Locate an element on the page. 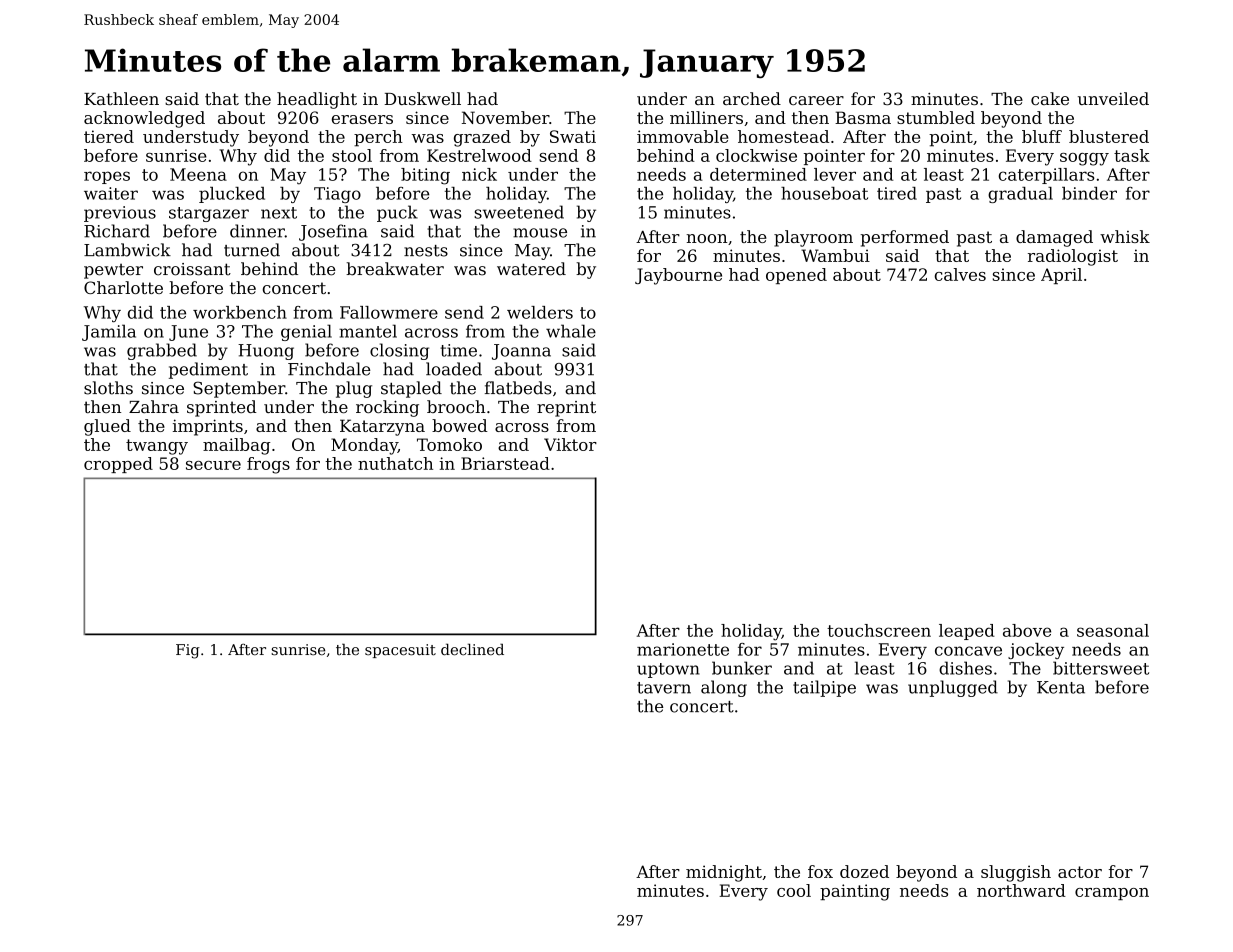 The image size is (1233, 952). midnight is located at coordinates (724, 873).
